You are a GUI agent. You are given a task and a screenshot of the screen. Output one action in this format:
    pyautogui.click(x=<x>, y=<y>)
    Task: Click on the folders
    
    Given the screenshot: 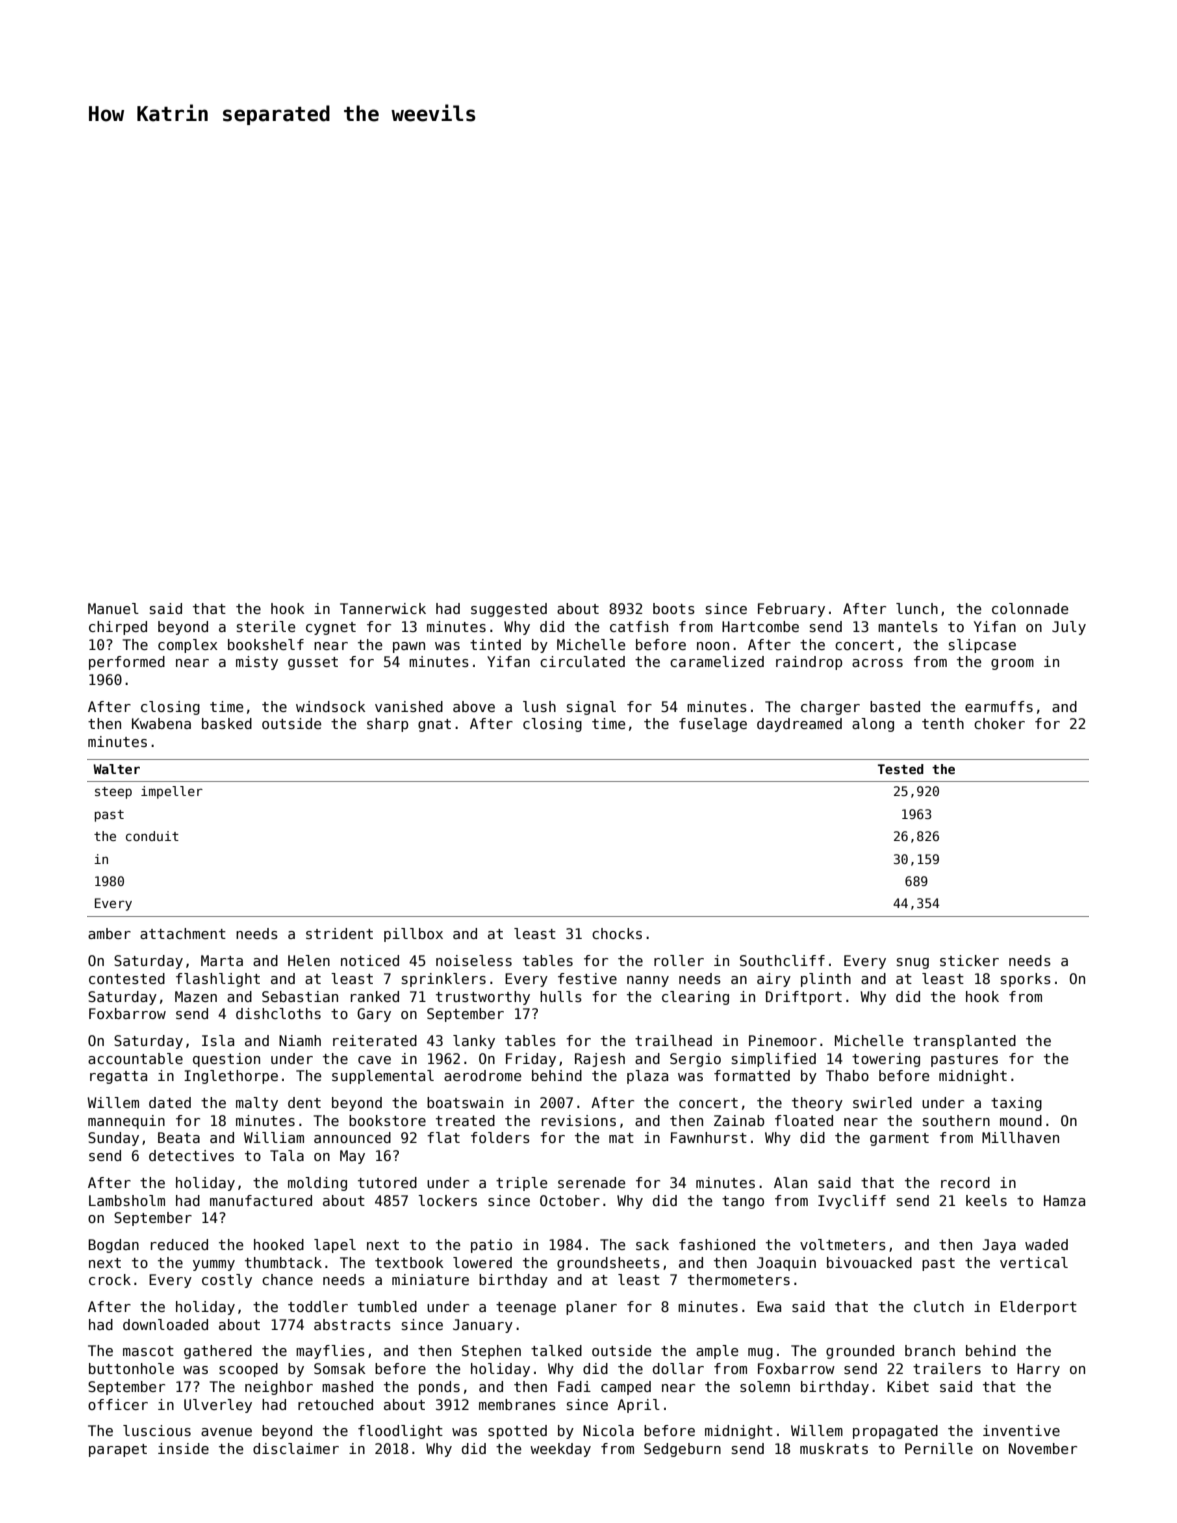 What is the action you would take?
    pyautogui.click(x=500, y=1137)
